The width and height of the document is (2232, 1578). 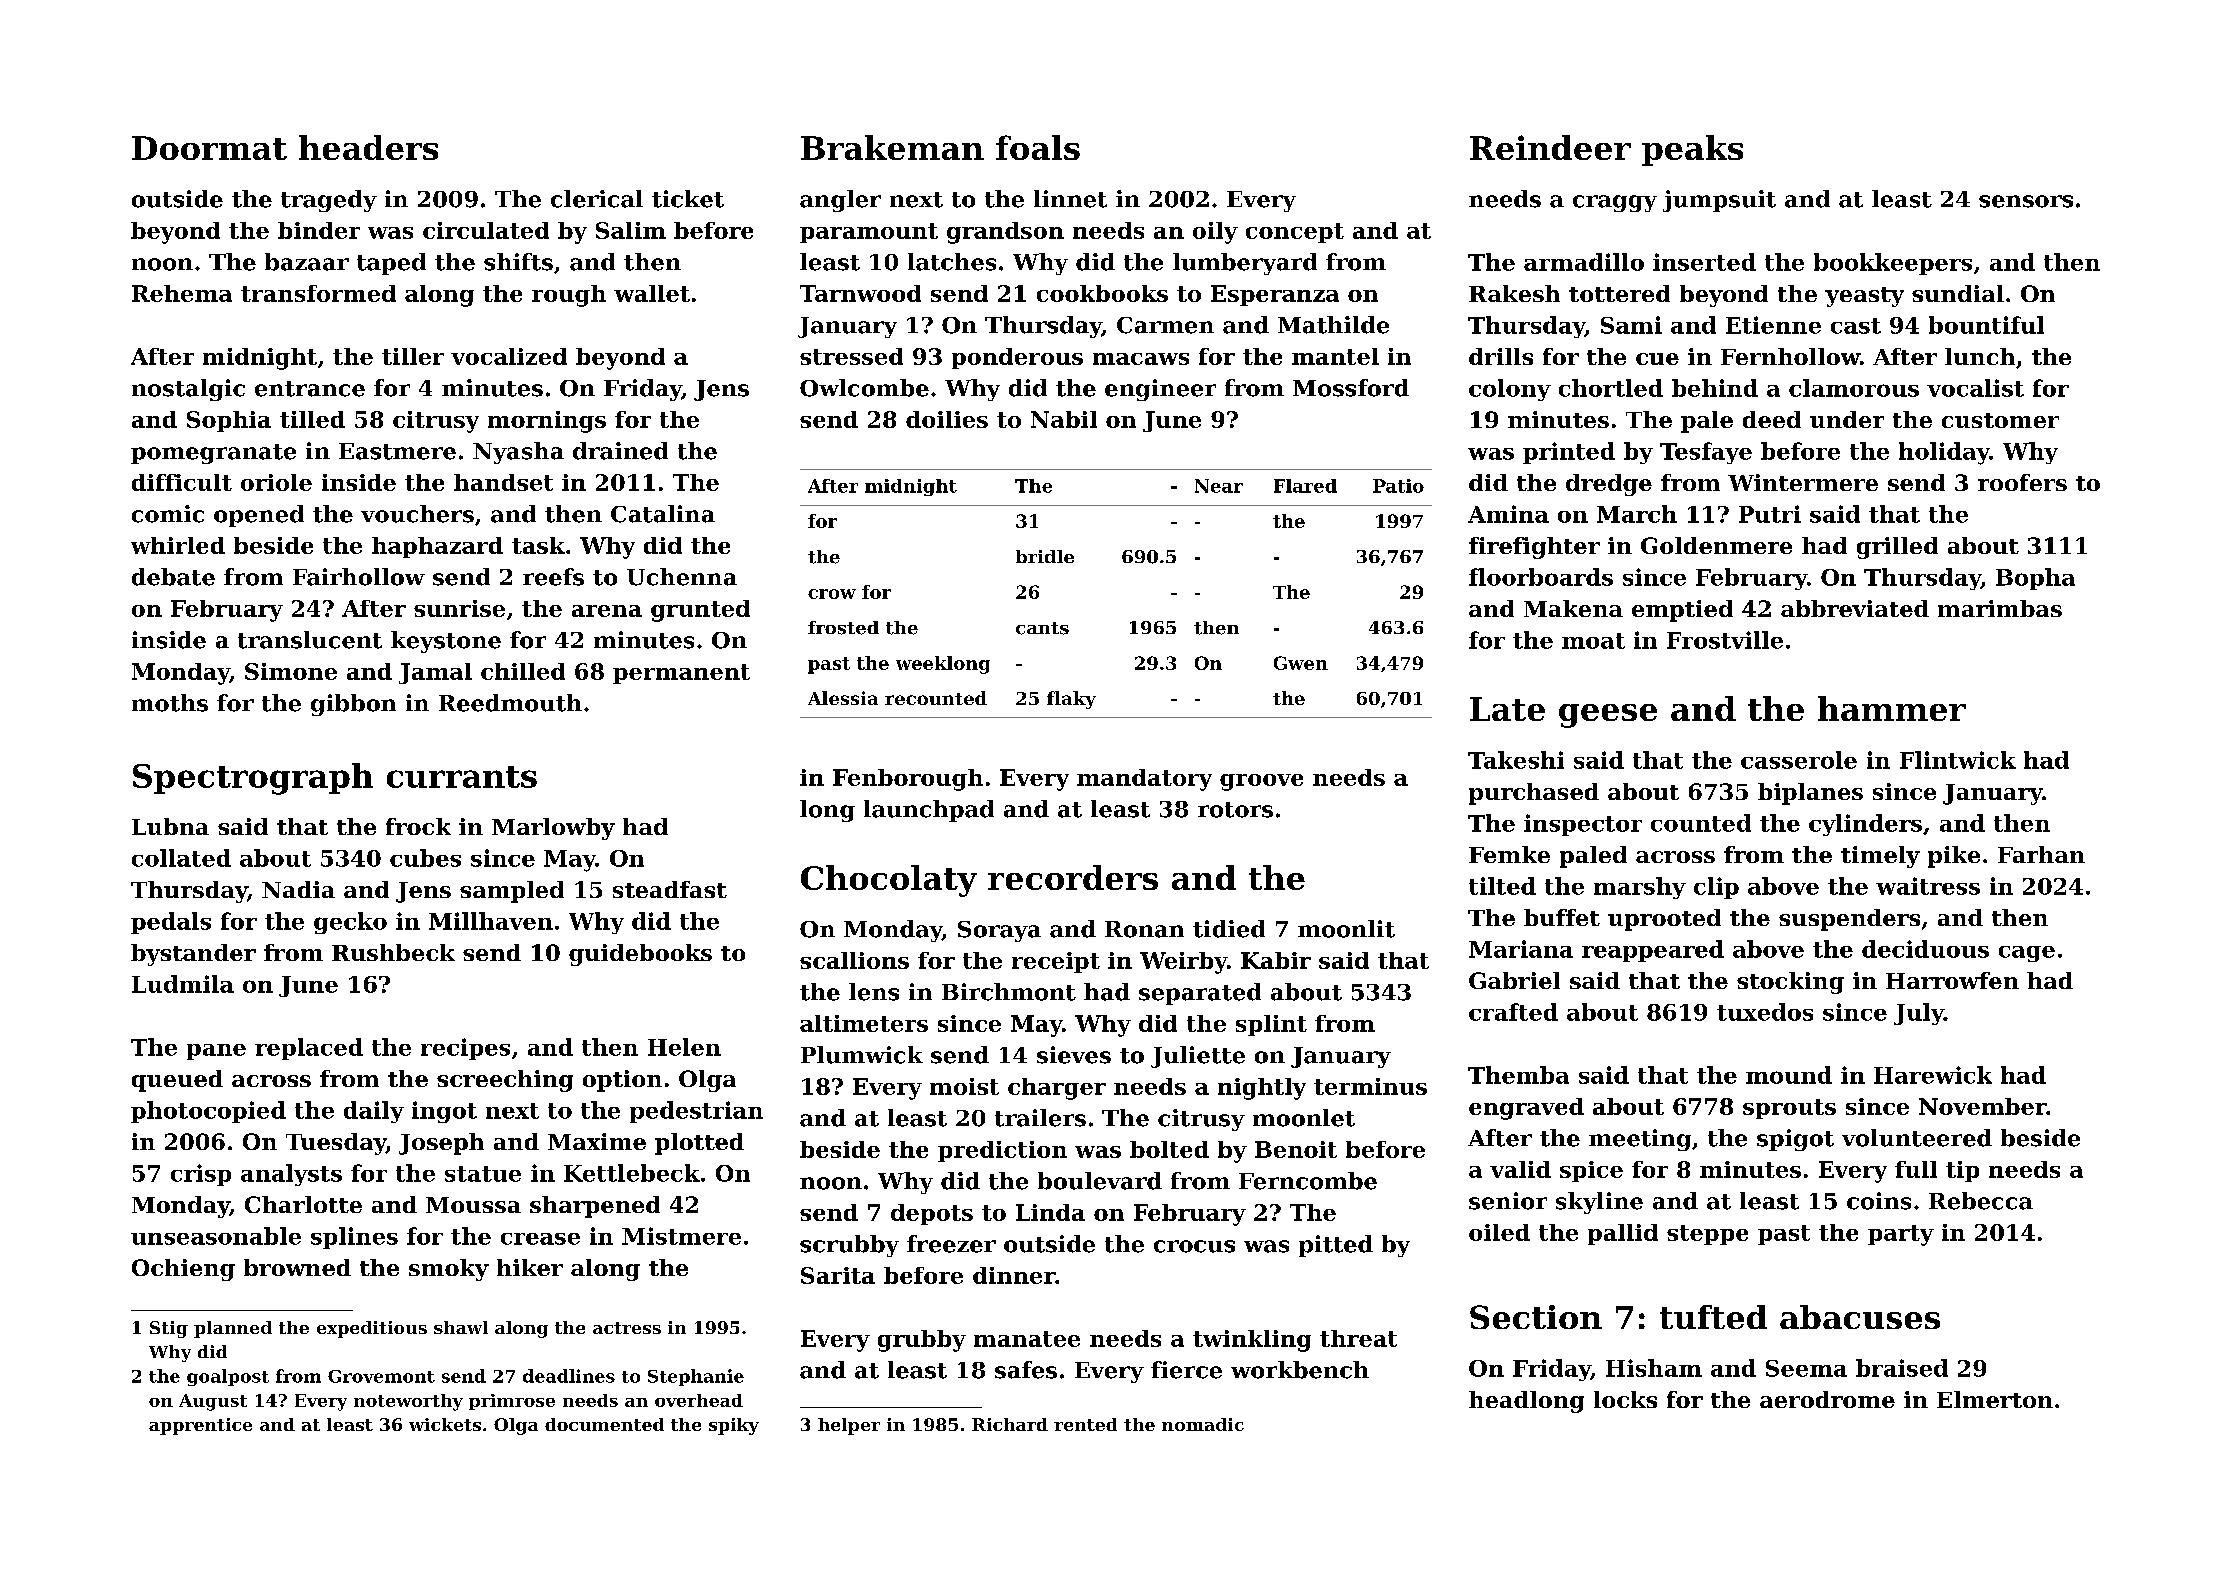 What do you see at coordinates (354, 1238) in the document?
I see `splines` at bounding box center [354, 1238].
